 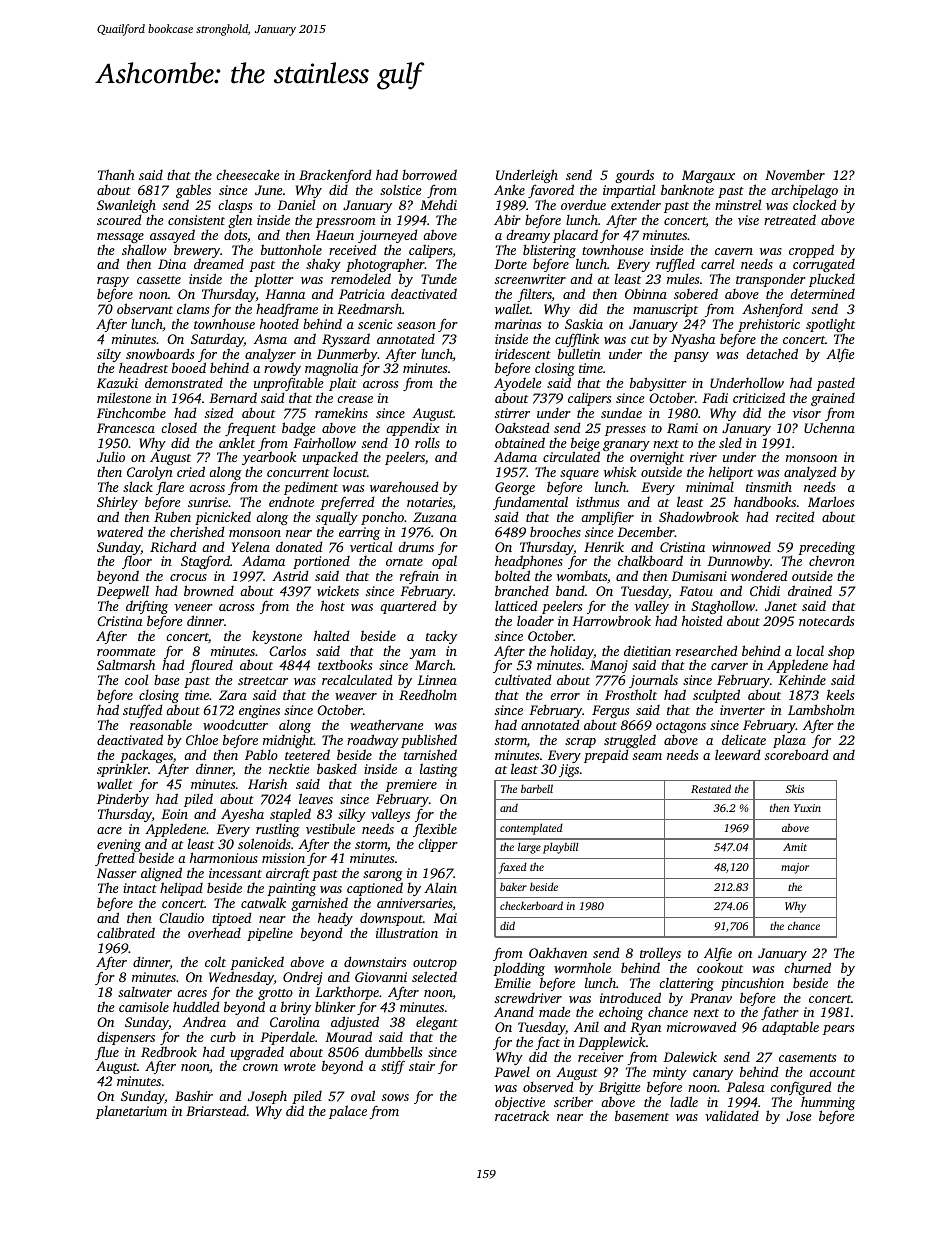 What do you see at coordinates (565, 696) in the page?
I see `error` at bounding box center [565, 696].
